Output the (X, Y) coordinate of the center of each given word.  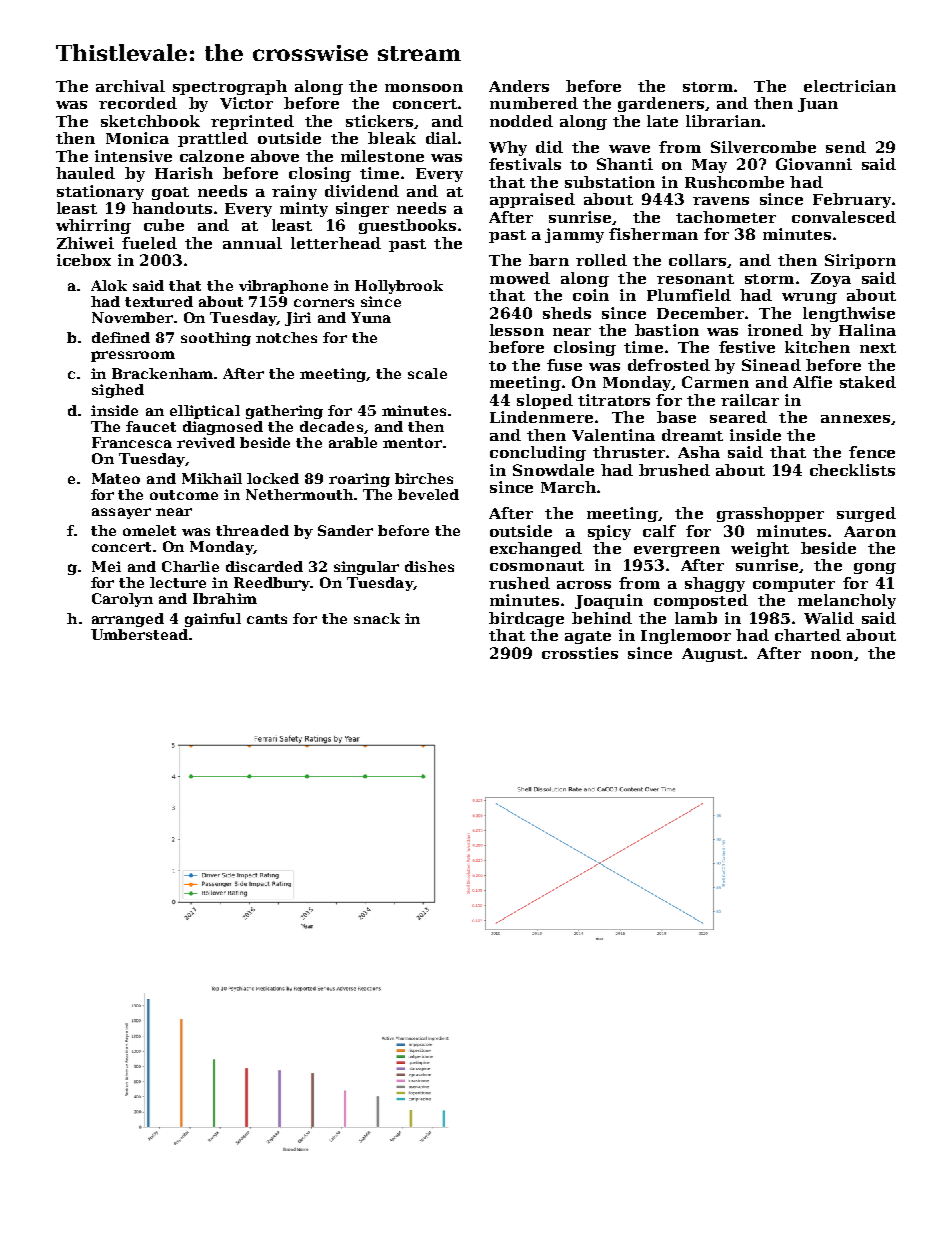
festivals (525, 164)
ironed (775, 330)
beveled (428, 494)
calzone (212, 156)
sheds (567, 313)
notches (286, 337)
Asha (699, 452)
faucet (151, 426)
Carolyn (122, 600)
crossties (580, 653)
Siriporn (860, 261)
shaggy (715, 584)
